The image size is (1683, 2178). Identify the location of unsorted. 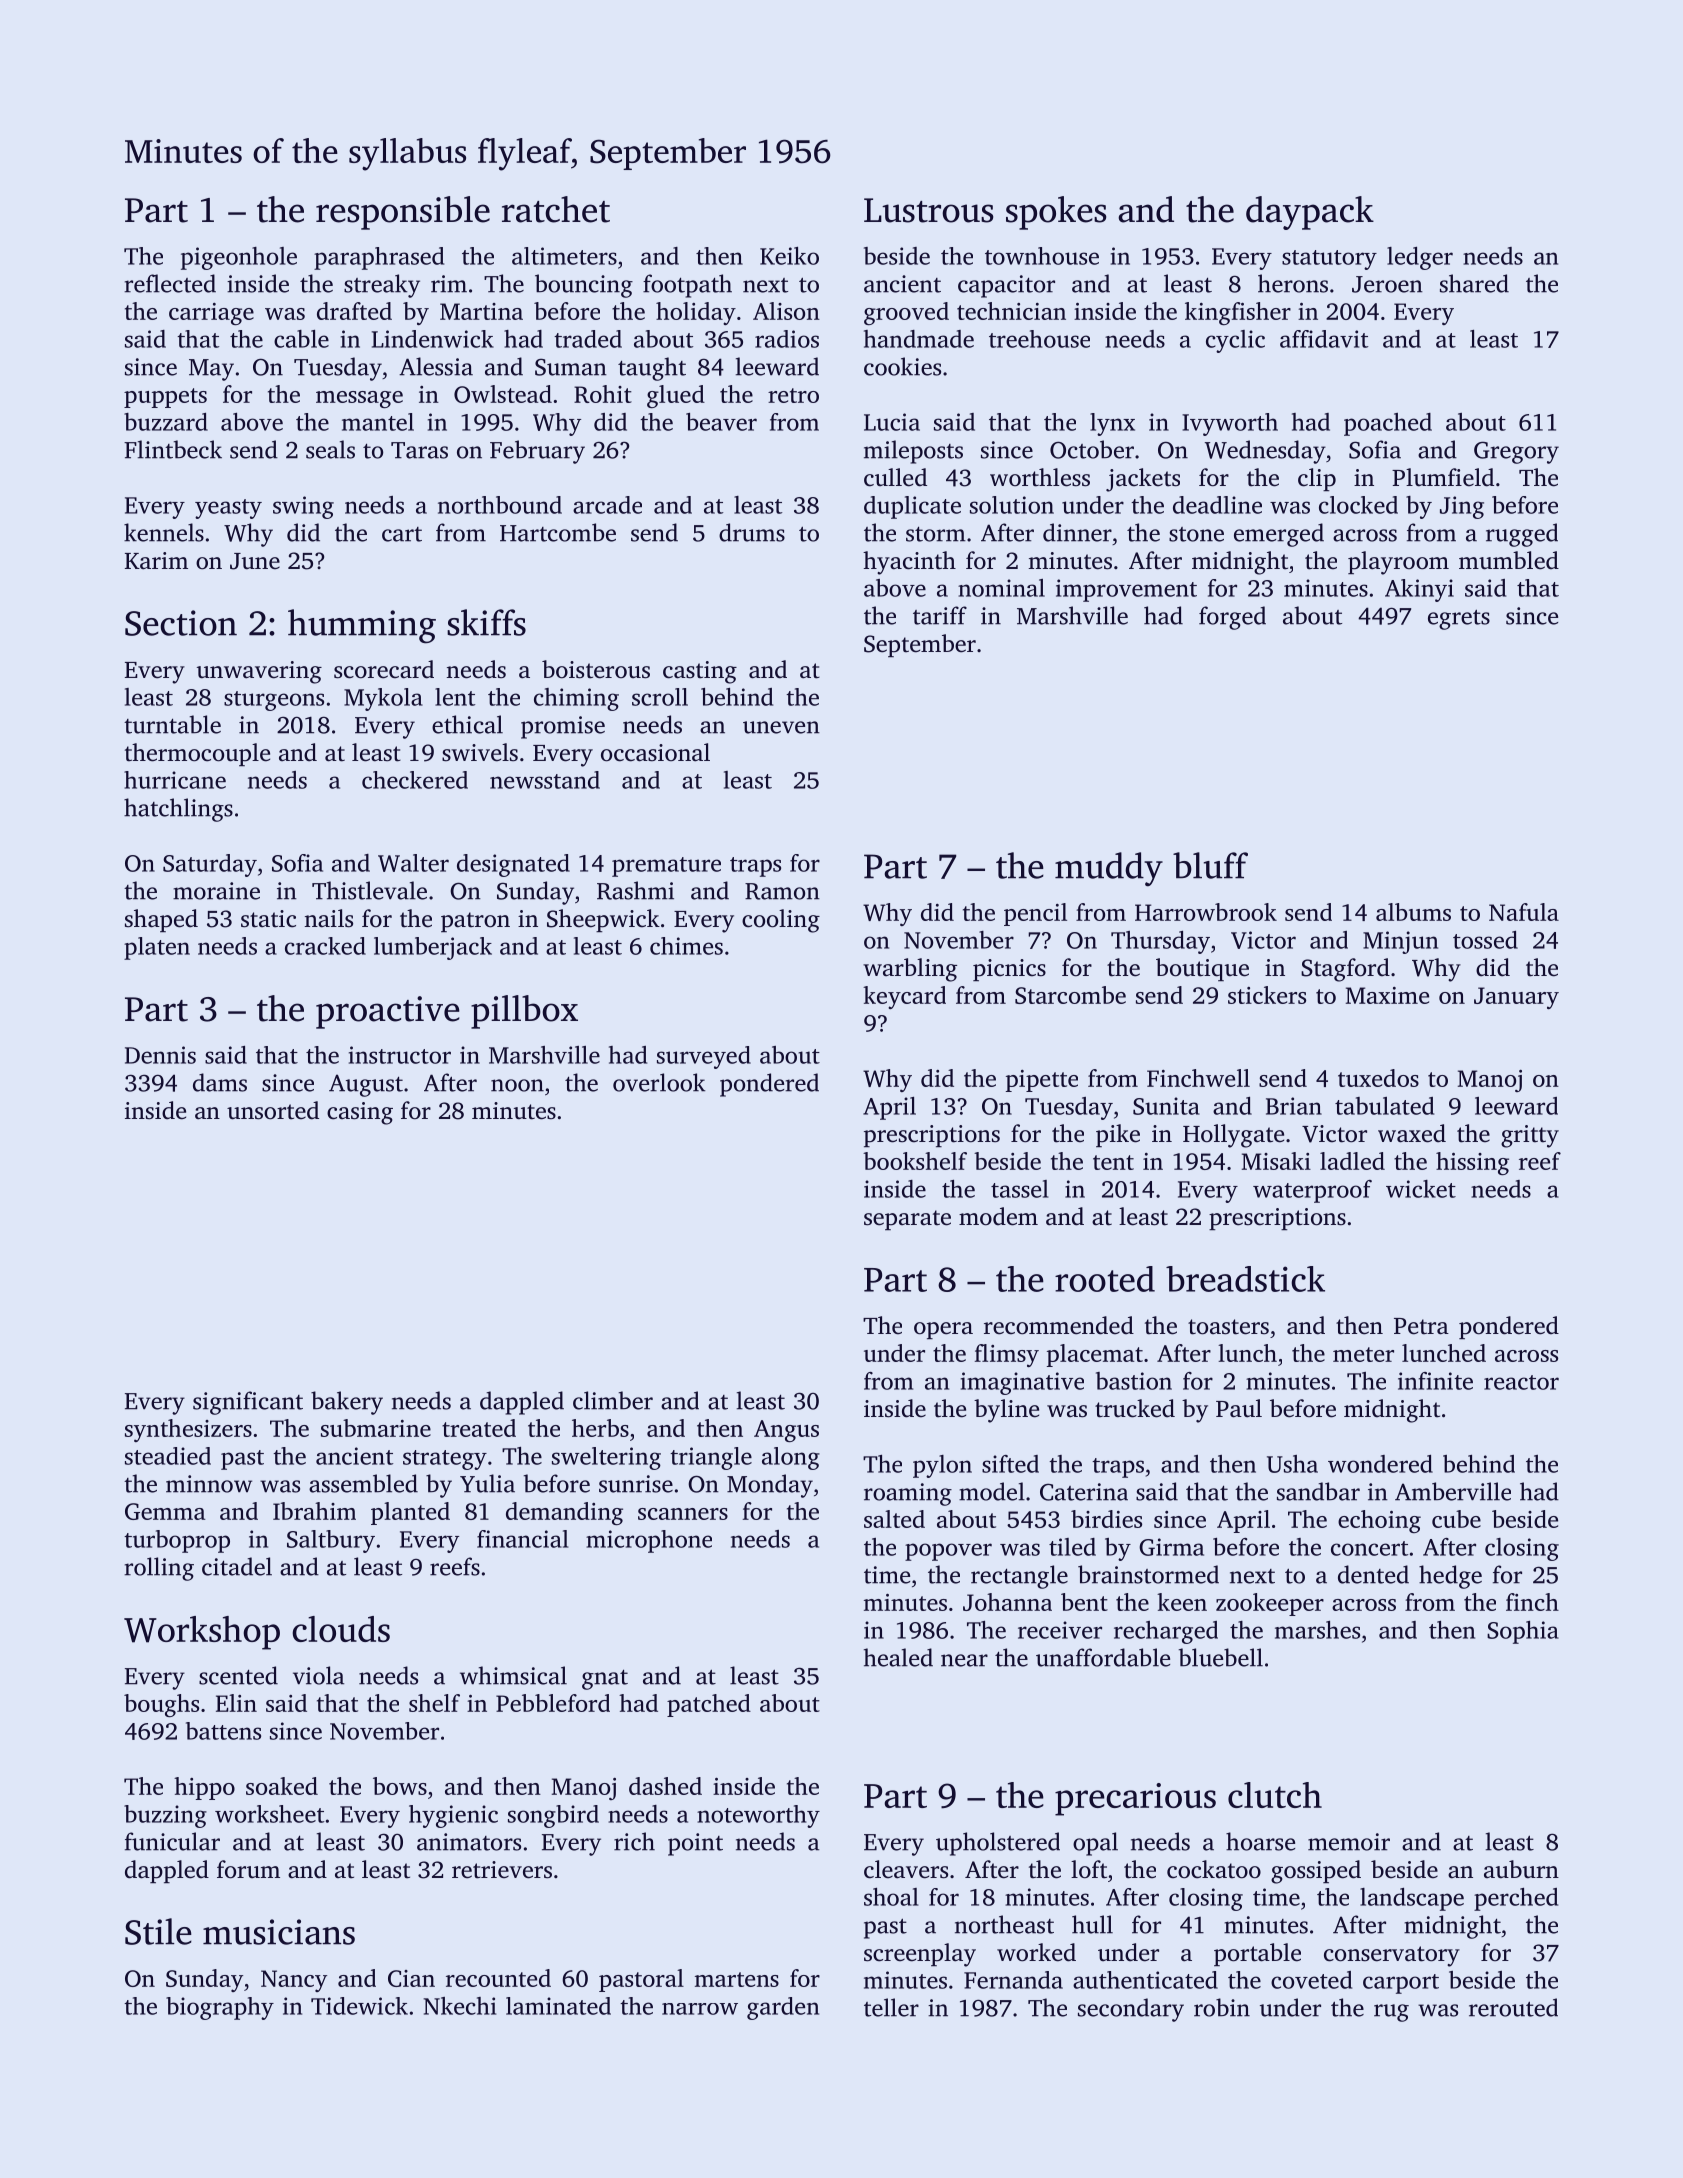
(273, 1110).
